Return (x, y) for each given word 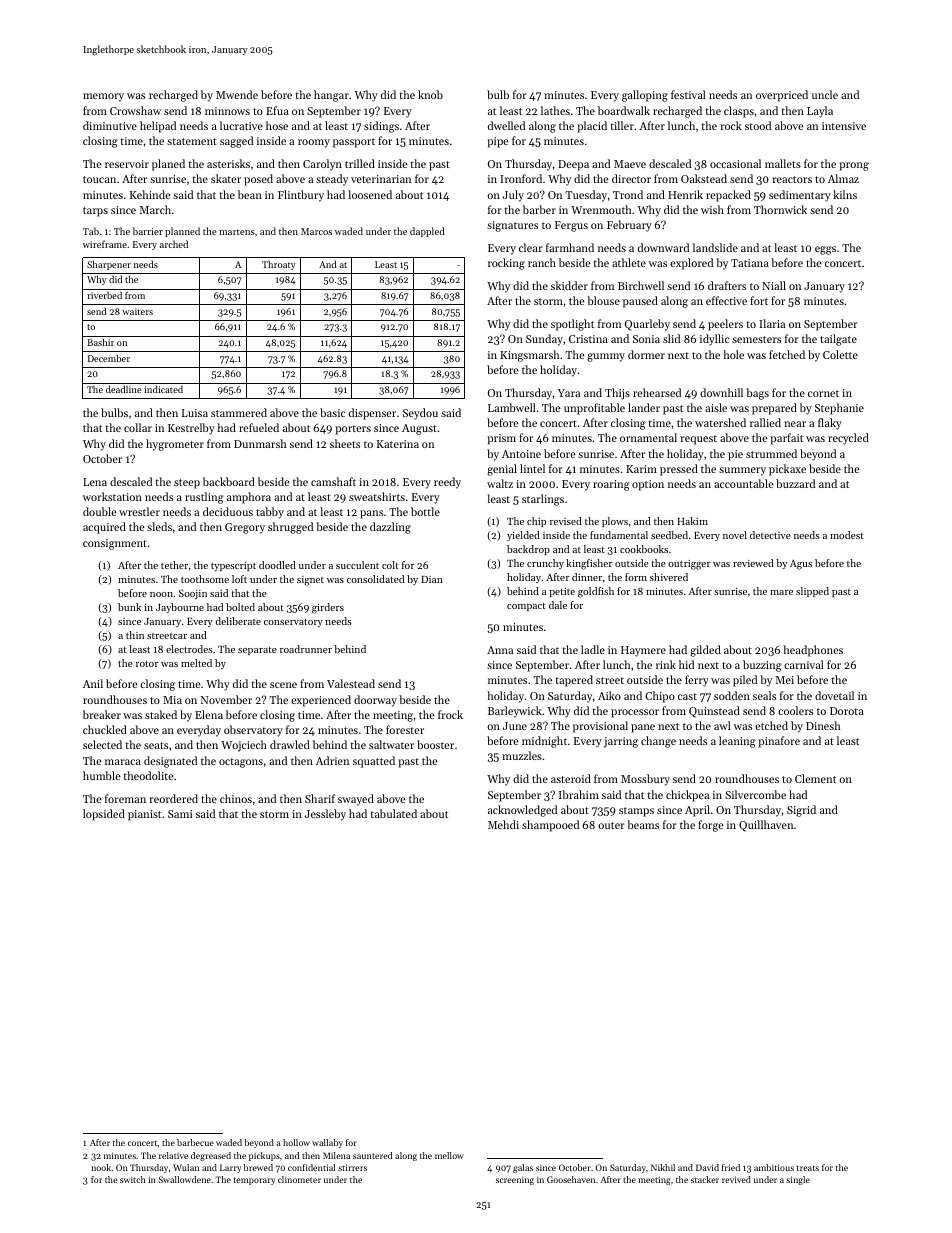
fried (731, 1167)
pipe (498, 142)
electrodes (189, 649)
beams (643, 824)
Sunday (544, 340)
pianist (144, 815)
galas (523, 1168)
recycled (848, 439)
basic (332, 412)
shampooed (550, 826)
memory (103, 97)
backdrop (528, 550)
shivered (669, 577)
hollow (296, 1142)
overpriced (782, 96)
